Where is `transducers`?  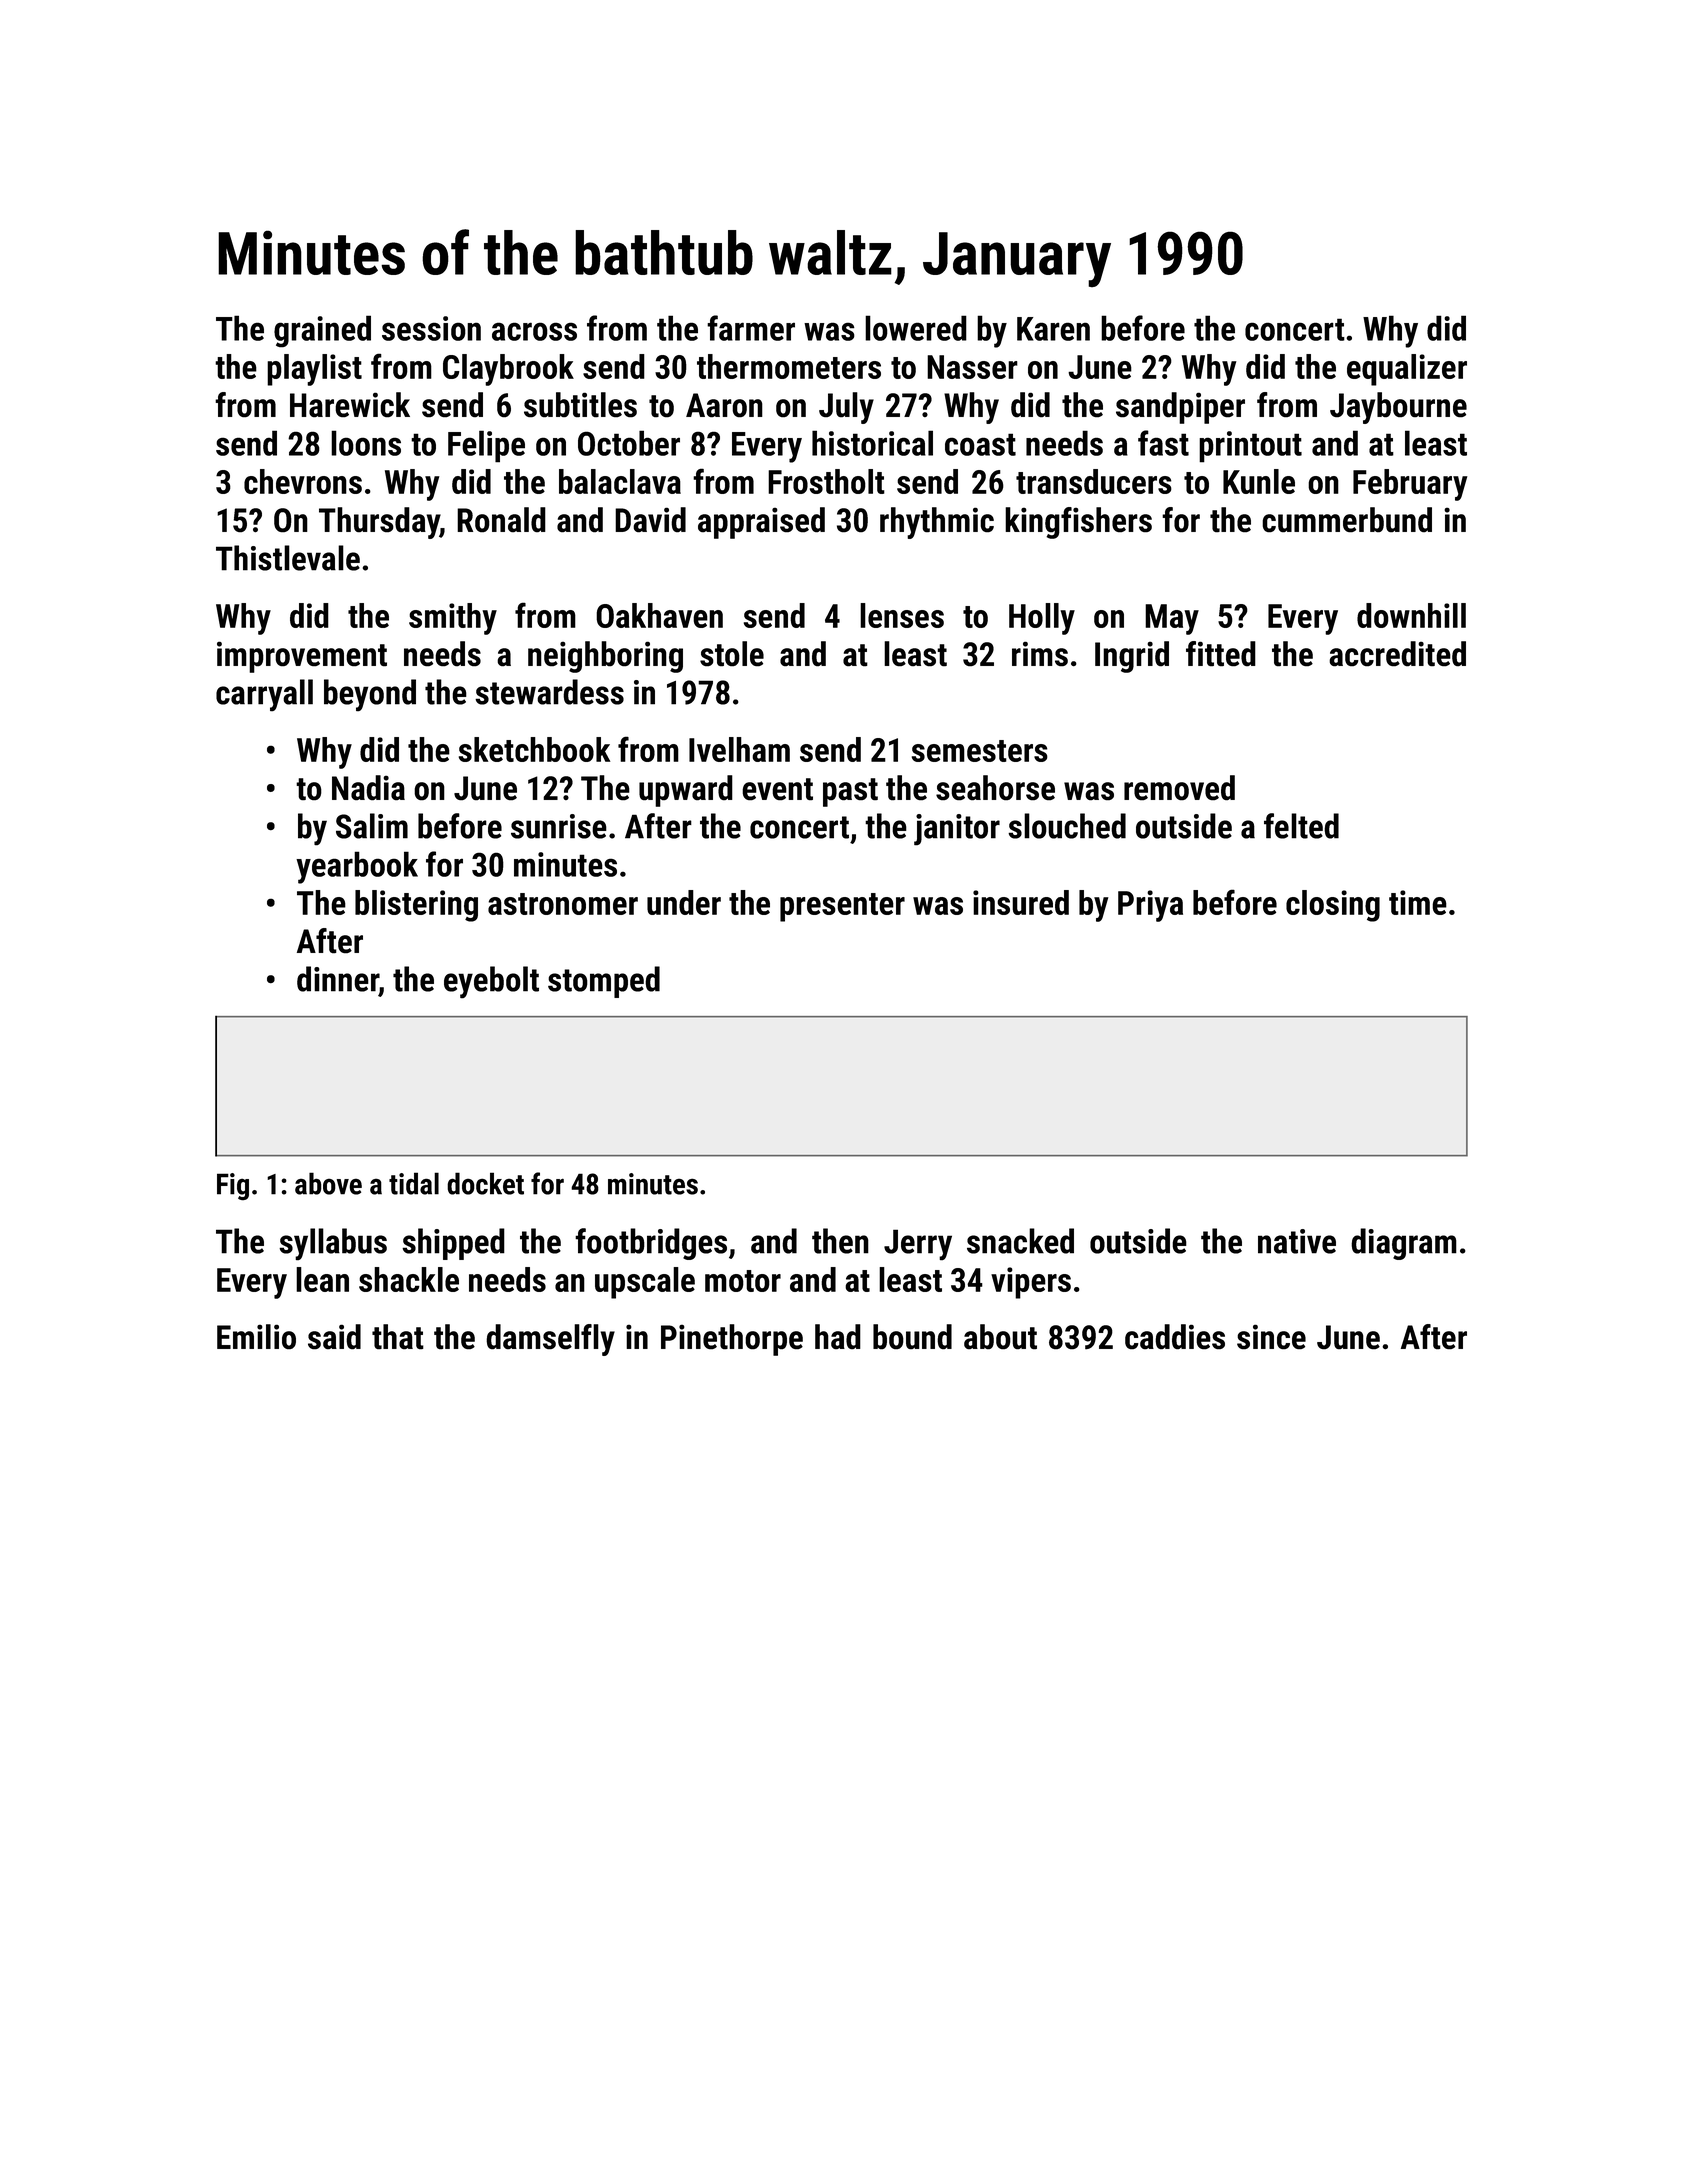 transducers is located at coordinates (1094, 481).
